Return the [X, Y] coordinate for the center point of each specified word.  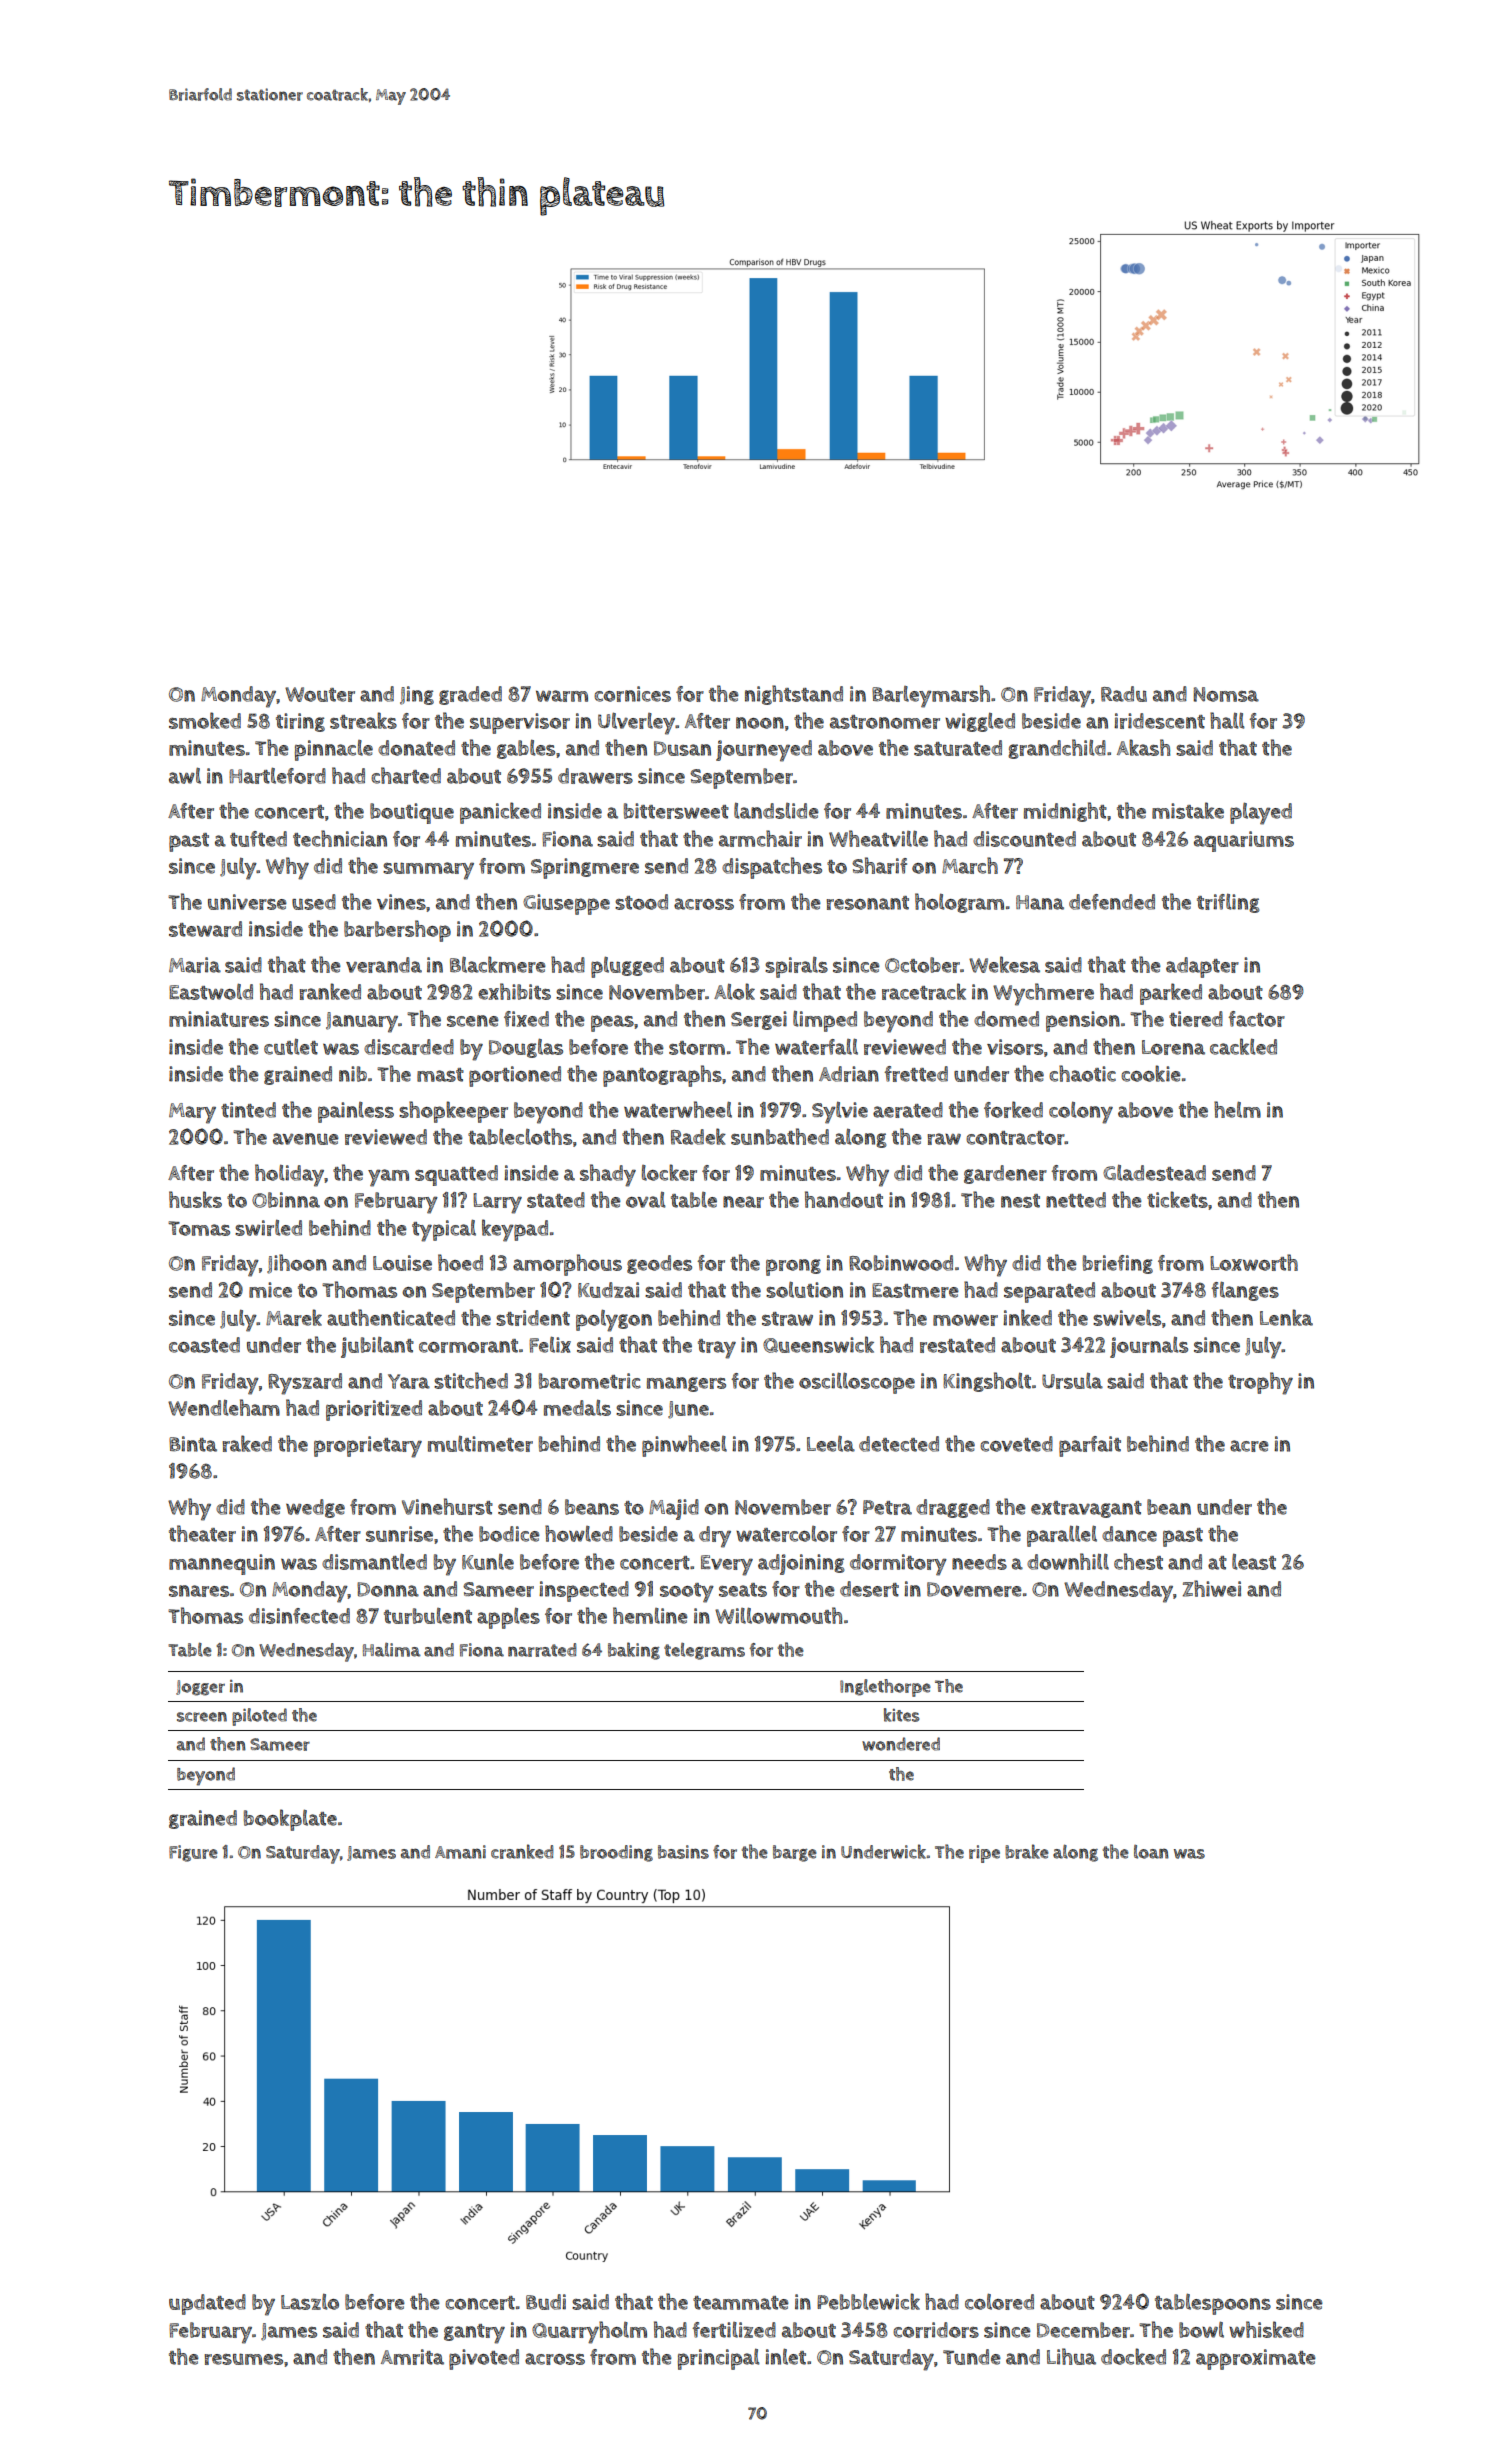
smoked [205, 720]
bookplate [290, 1820]
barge [795, 1853]
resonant [868, 903]
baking [634, 1651]
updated [207, 2304]
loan [1151, 1852]
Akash [1143, 747]
